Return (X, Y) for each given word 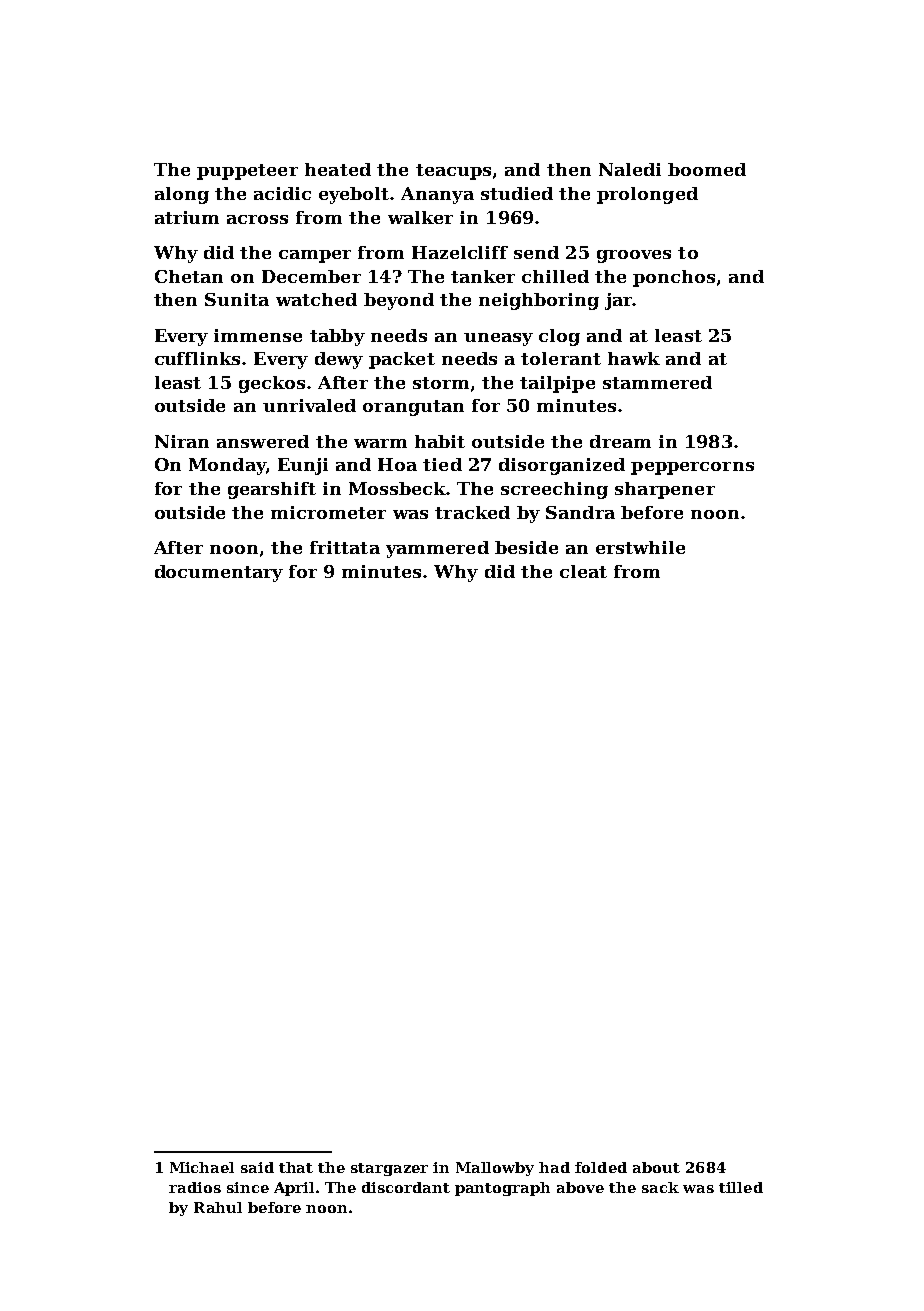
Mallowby (495, 1169)
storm (441, 383)
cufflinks (197, 358)
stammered (657, 382)
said (257, 1167)
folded (601, 1167)
